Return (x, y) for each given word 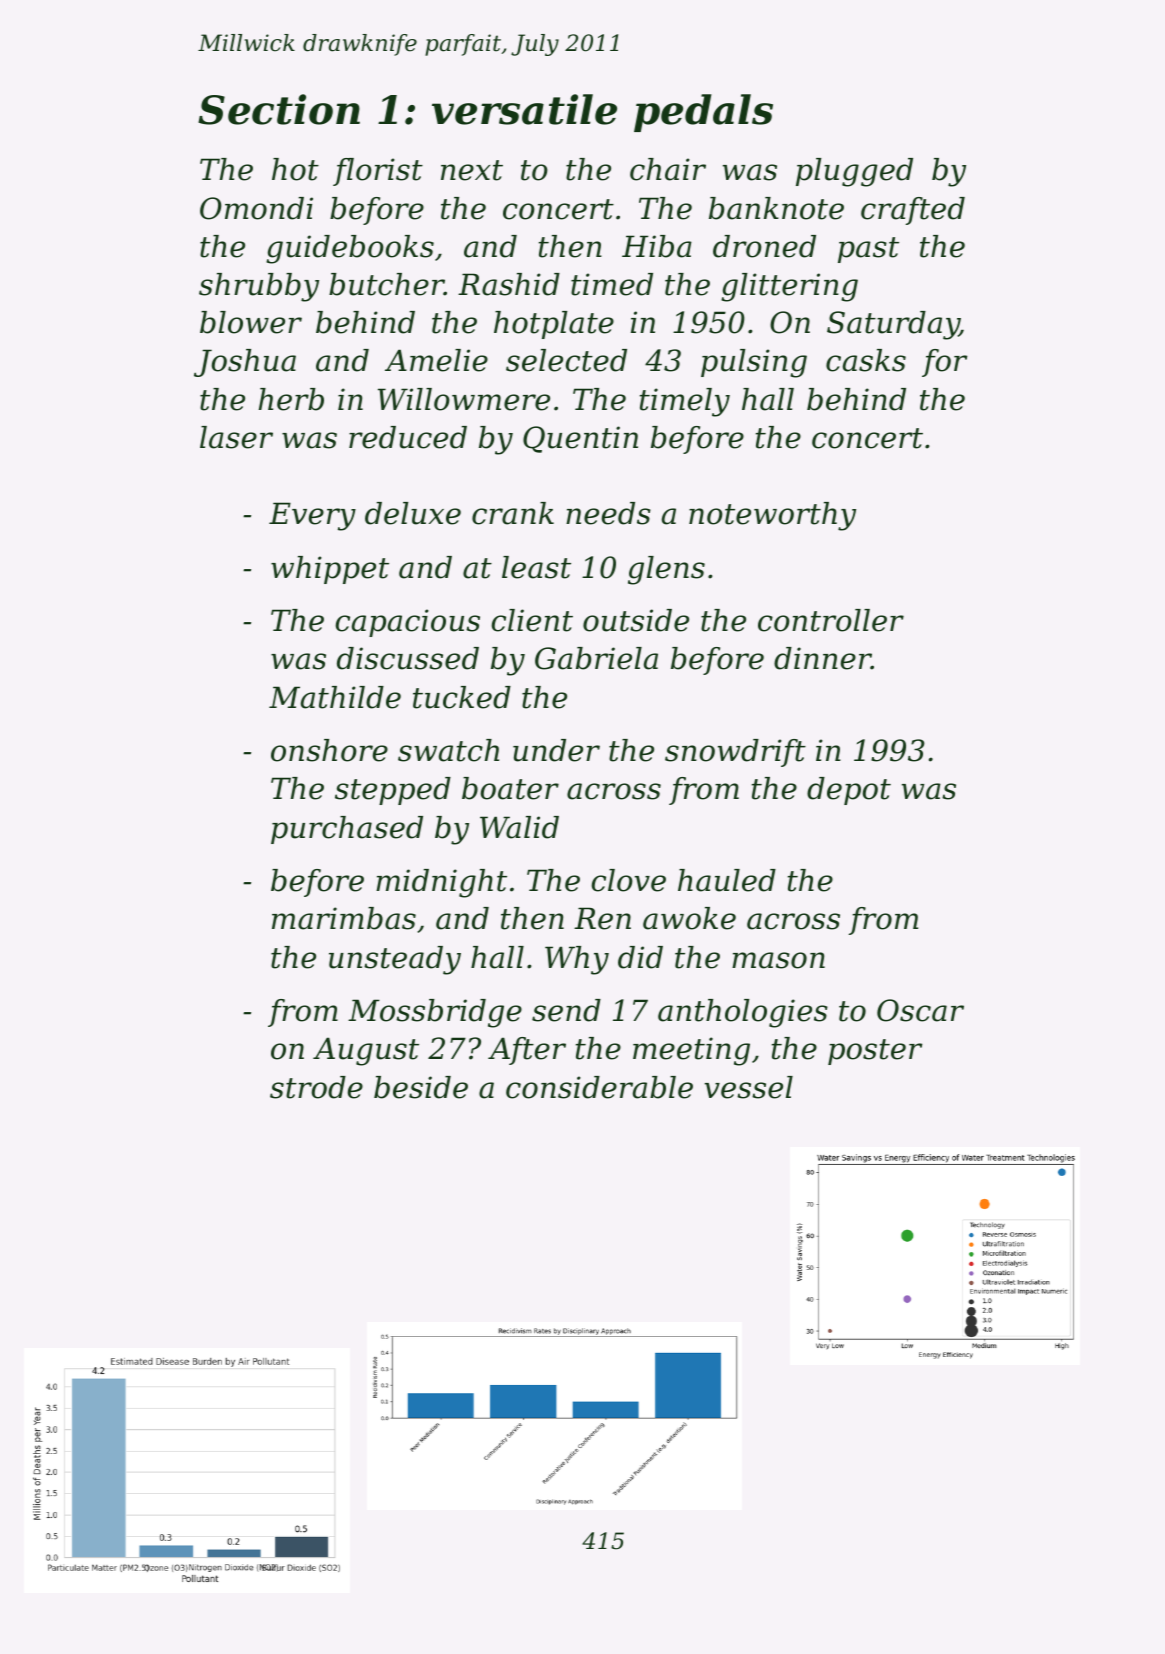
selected (566, 360)
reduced (408, 437)
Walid (519, 827)
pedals (703, 113)
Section (279, 109)
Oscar (920, 1010)
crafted (913, 211)
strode (316, 1087)
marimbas (344, 918)
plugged (854, 172)
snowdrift (735, 753)
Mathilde (335, 697)
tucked (462, 697)
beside (421, 1087)
